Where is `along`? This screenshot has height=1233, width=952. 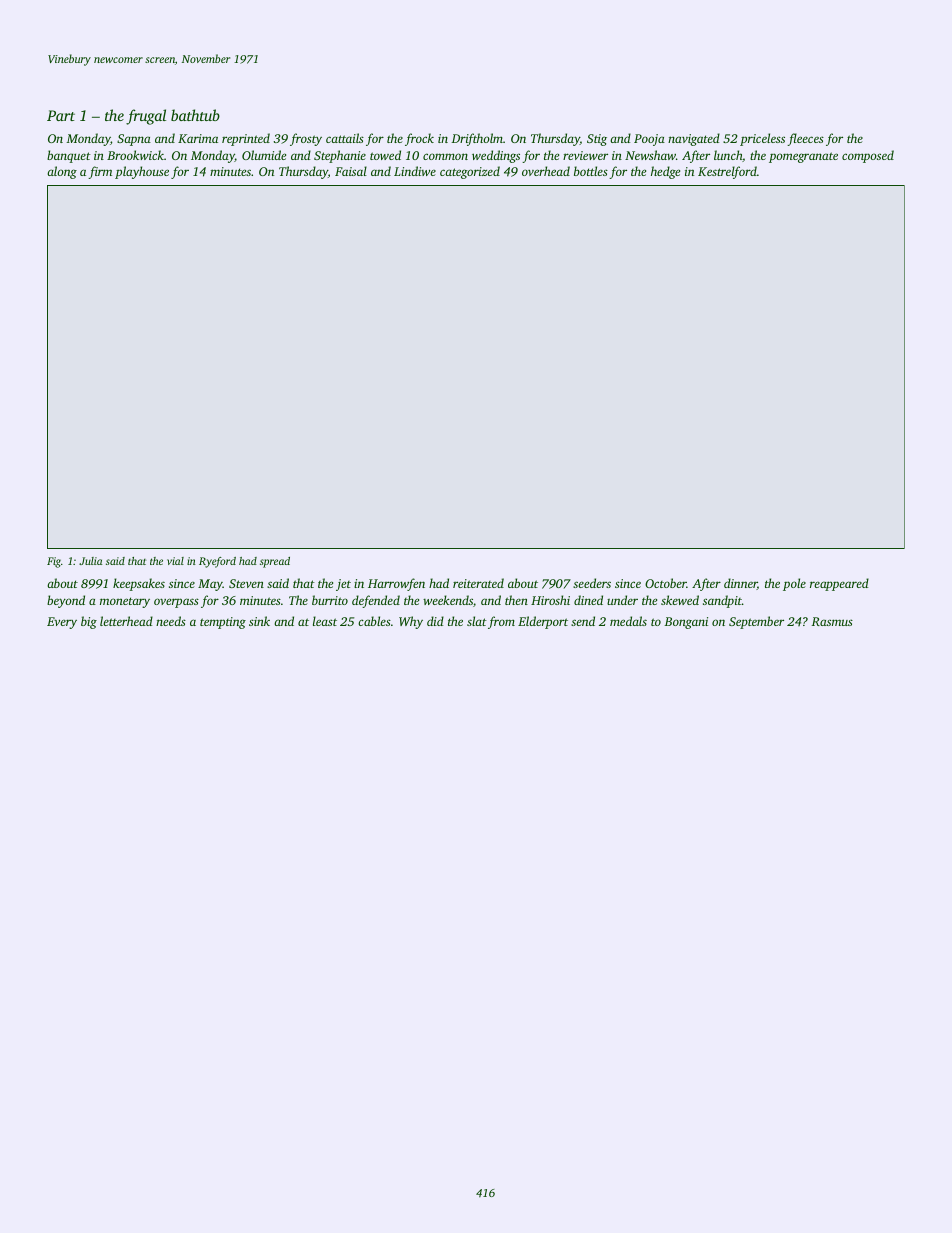 along is located at coordinates (62, 172).
